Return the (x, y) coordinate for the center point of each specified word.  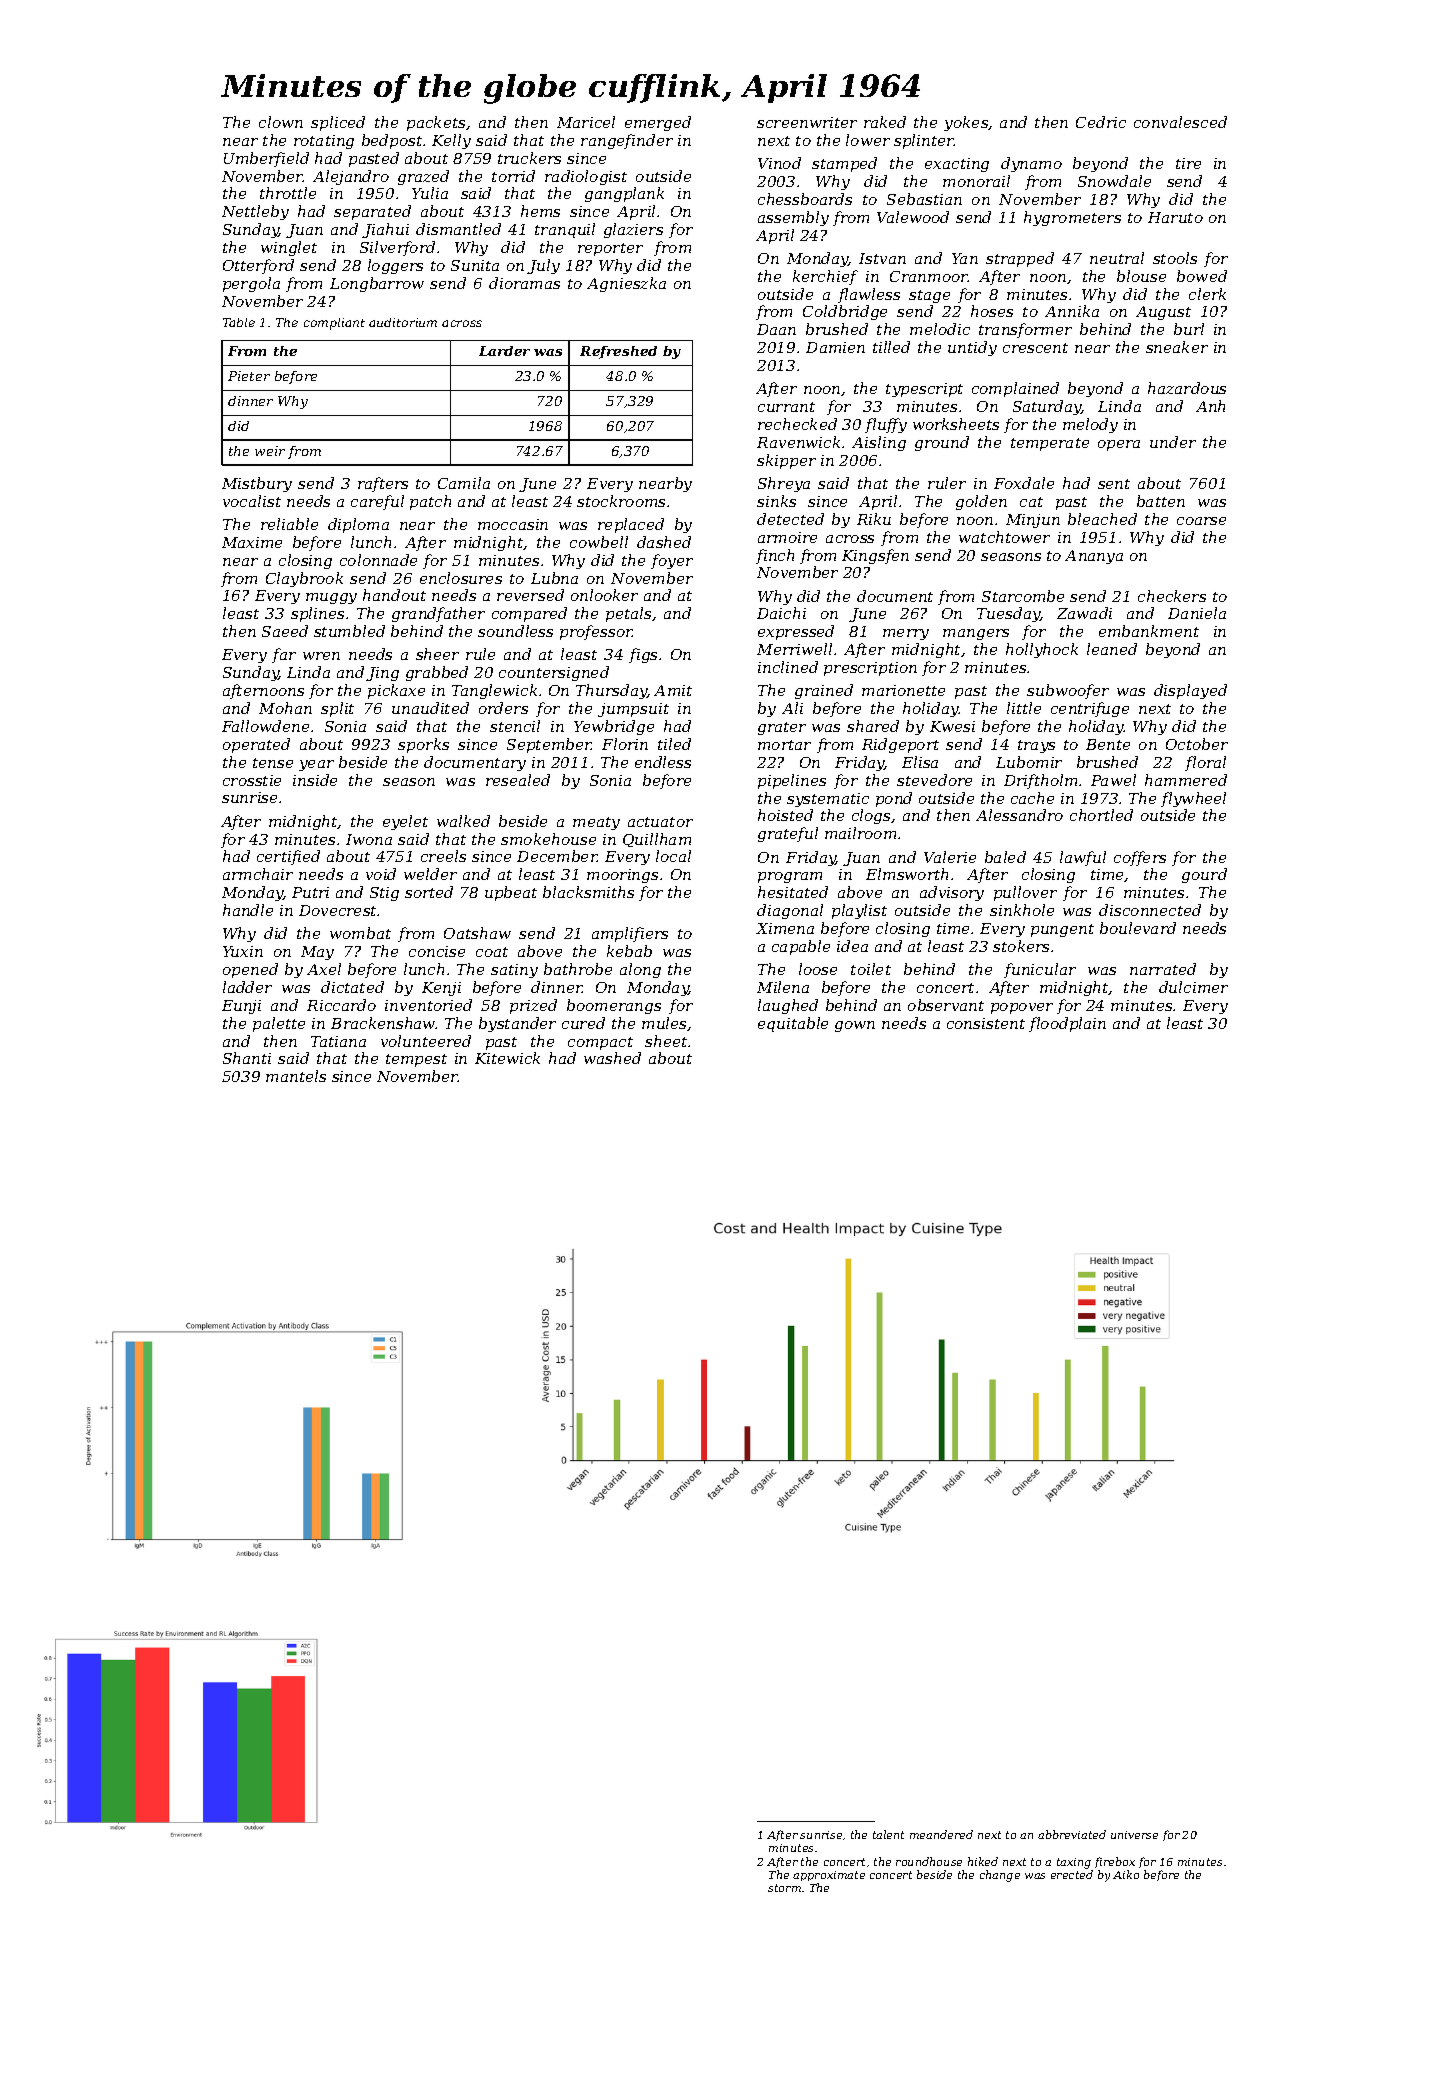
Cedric (1101, 122)
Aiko (1126, 1874)
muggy (331, 598)
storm (784, 1888)
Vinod (779, 163)
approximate (829, 1876)
